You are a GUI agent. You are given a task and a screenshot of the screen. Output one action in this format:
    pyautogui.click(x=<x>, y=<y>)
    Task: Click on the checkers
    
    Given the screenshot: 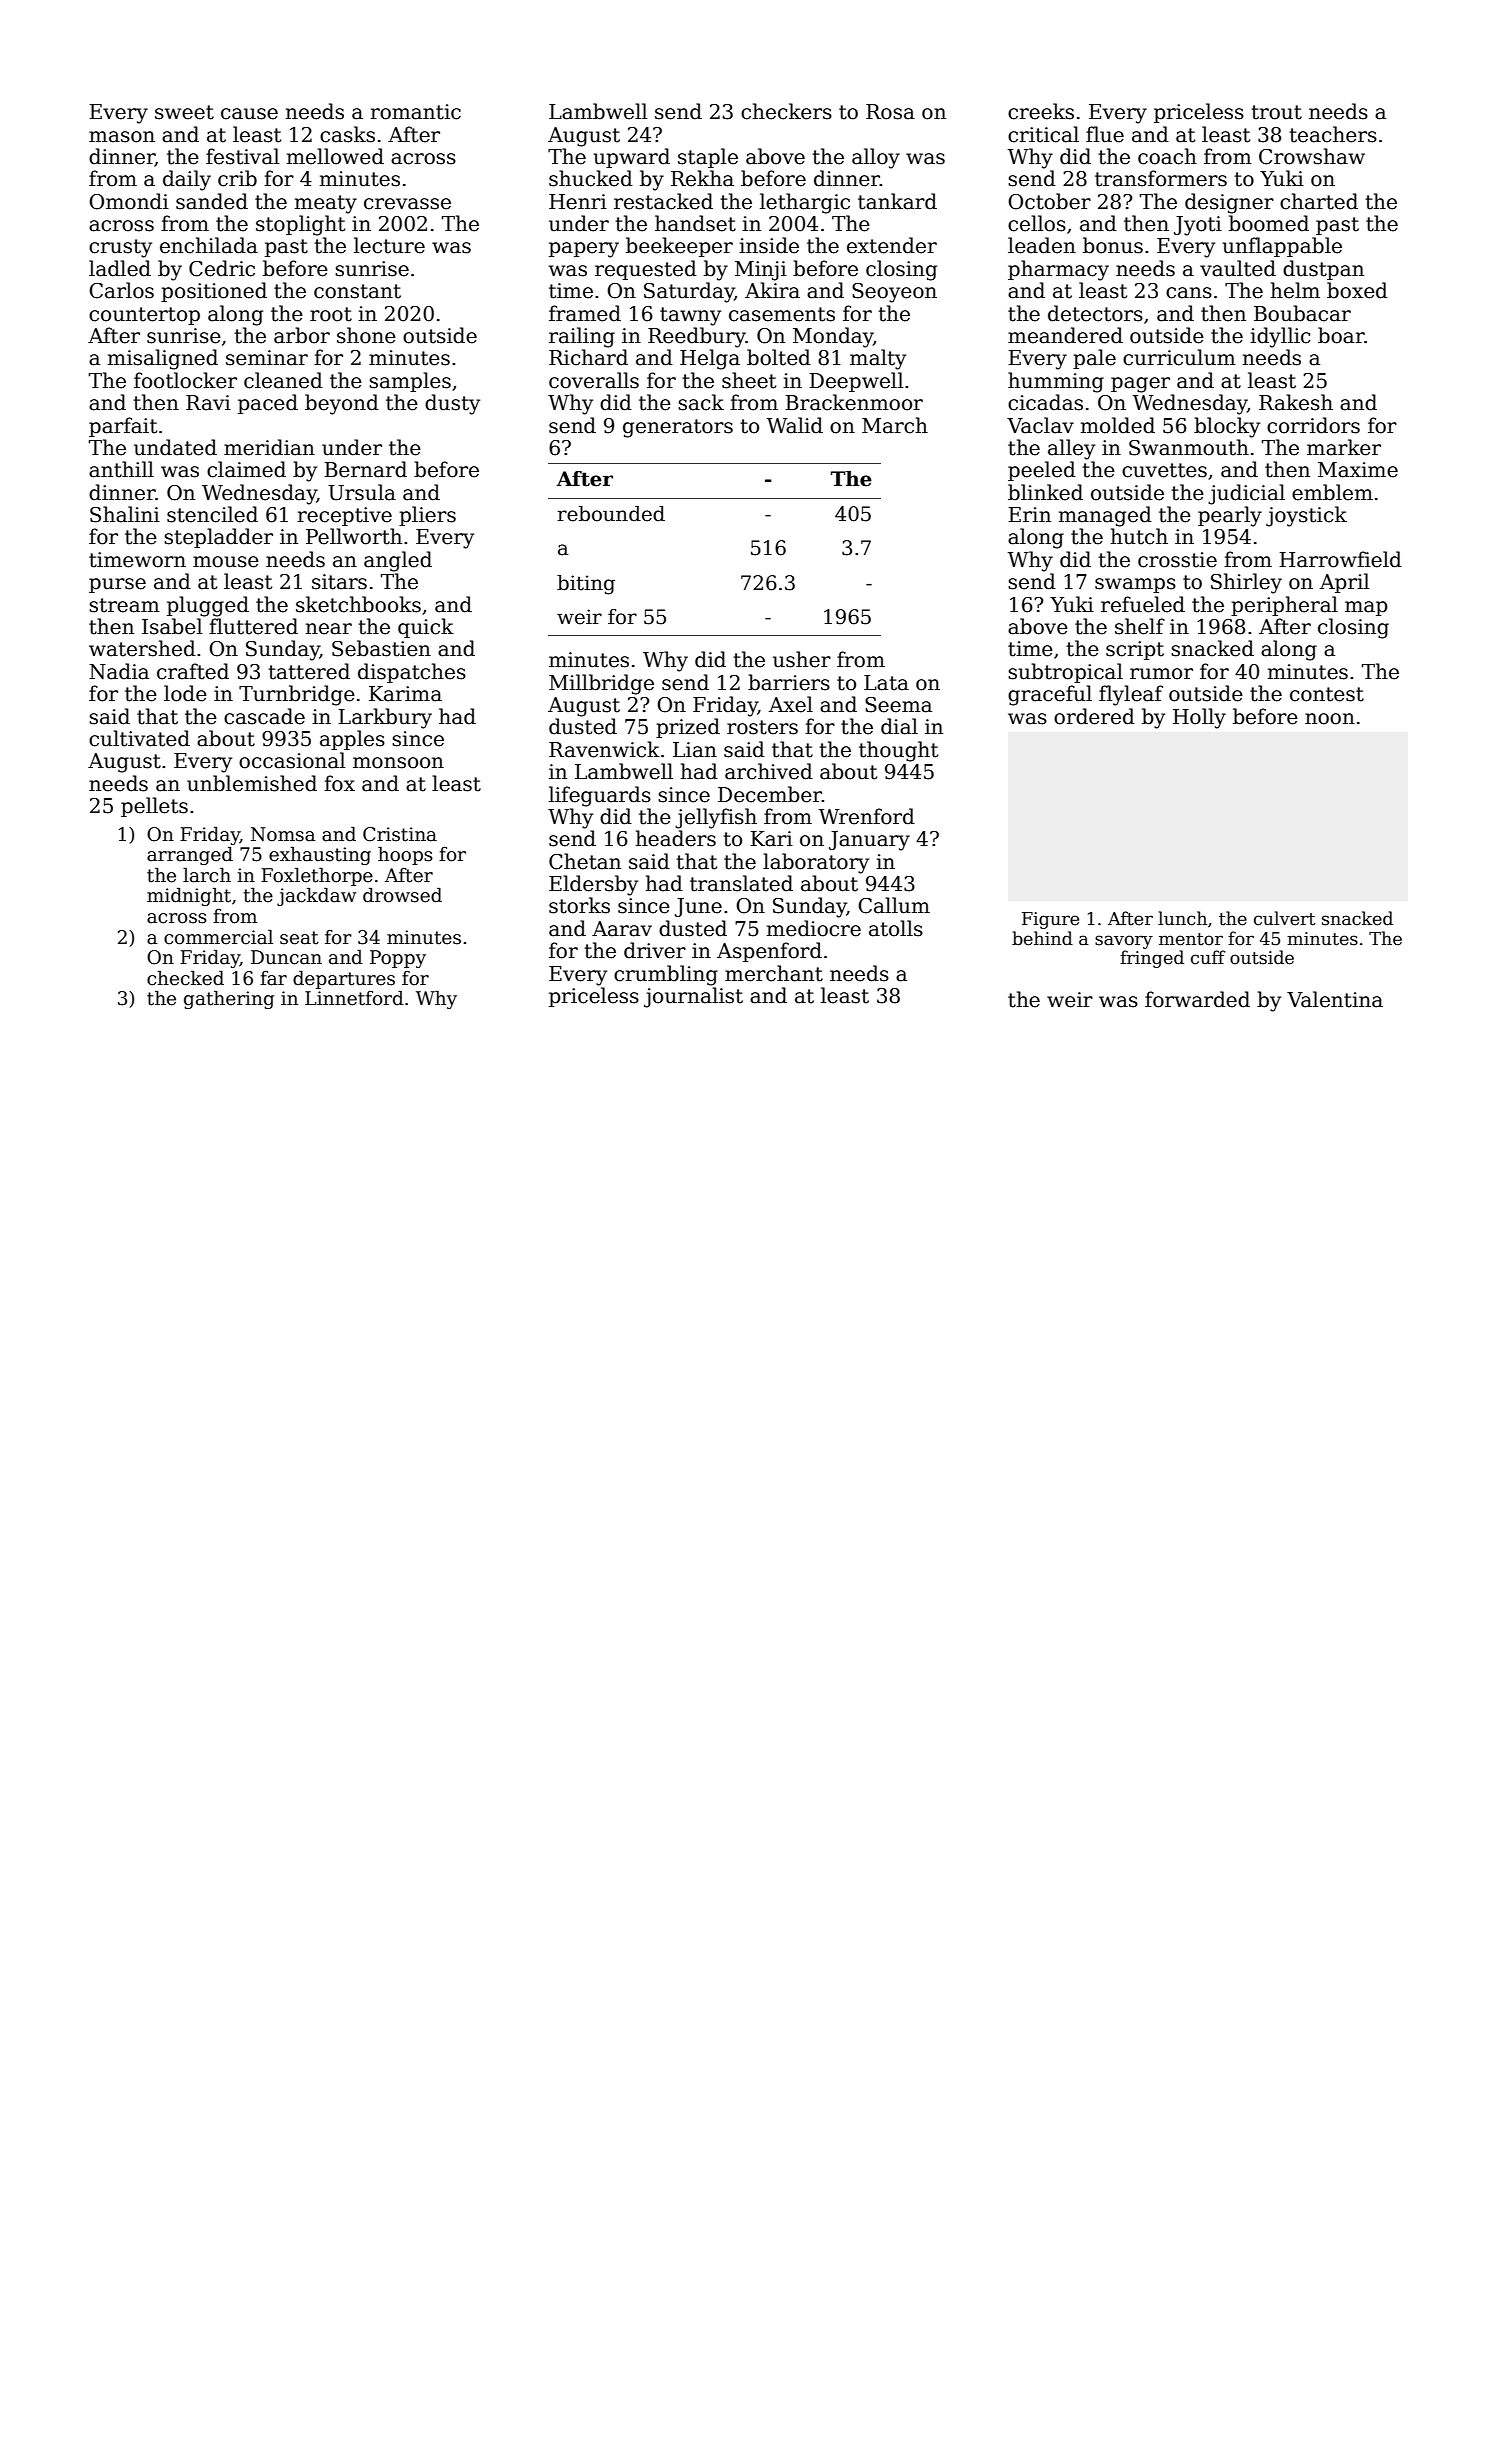 What is the action you would take?
    pyautogui.click(x=786, y=111)
